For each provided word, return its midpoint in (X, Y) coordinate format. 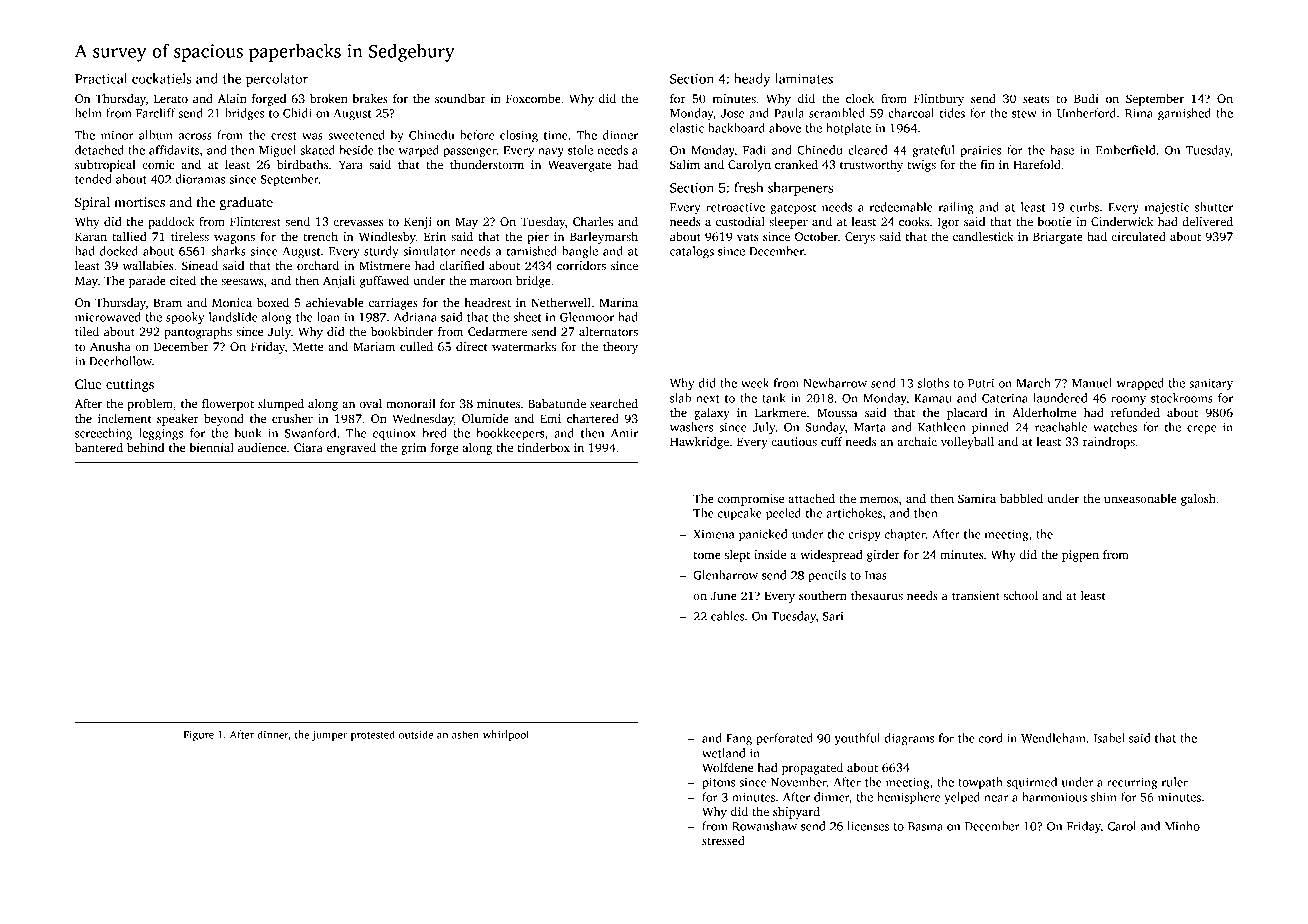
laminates (804, 78)
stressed (723, 840)
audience (262, 447)
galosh (1198, 500)
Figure (199, 736)
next (708, 399)
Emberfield (1126, 150)
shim (1104, 797)
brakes (370, 98)
